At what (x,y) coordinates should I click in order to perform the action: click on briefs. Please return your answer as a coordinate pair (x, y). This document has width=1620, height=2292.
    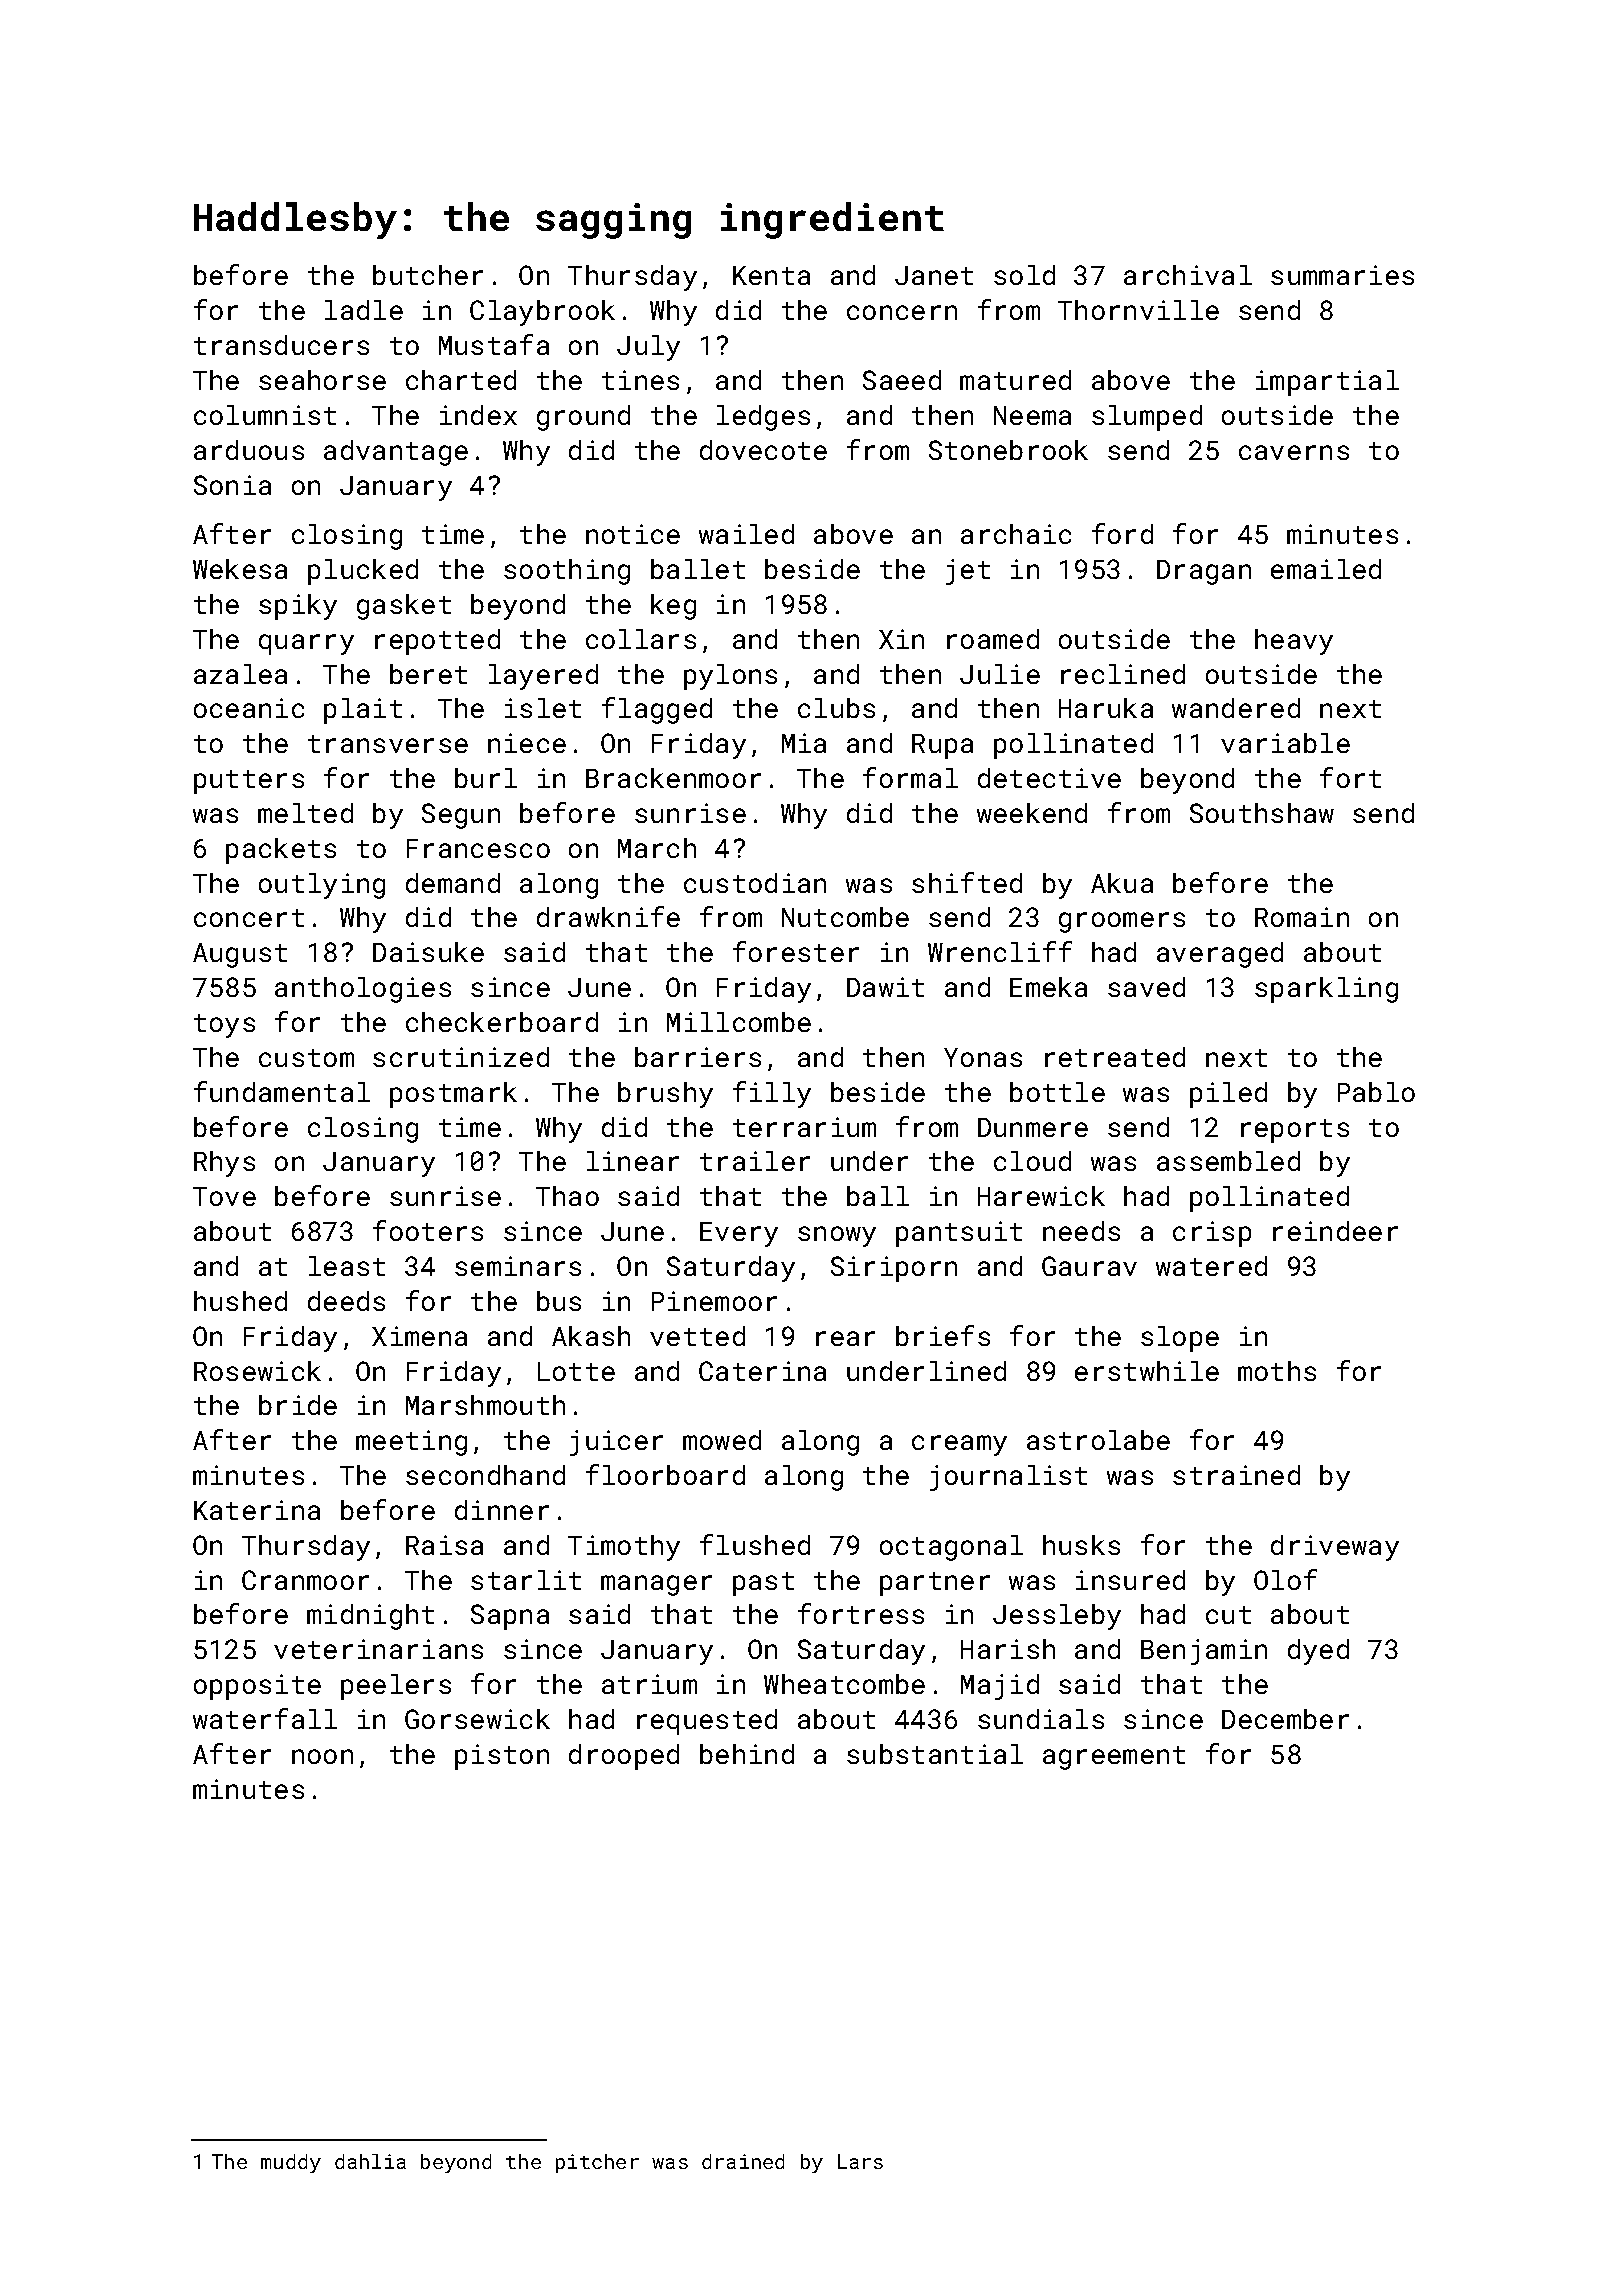
    Looking at the image, I should click on (943, 1335).
